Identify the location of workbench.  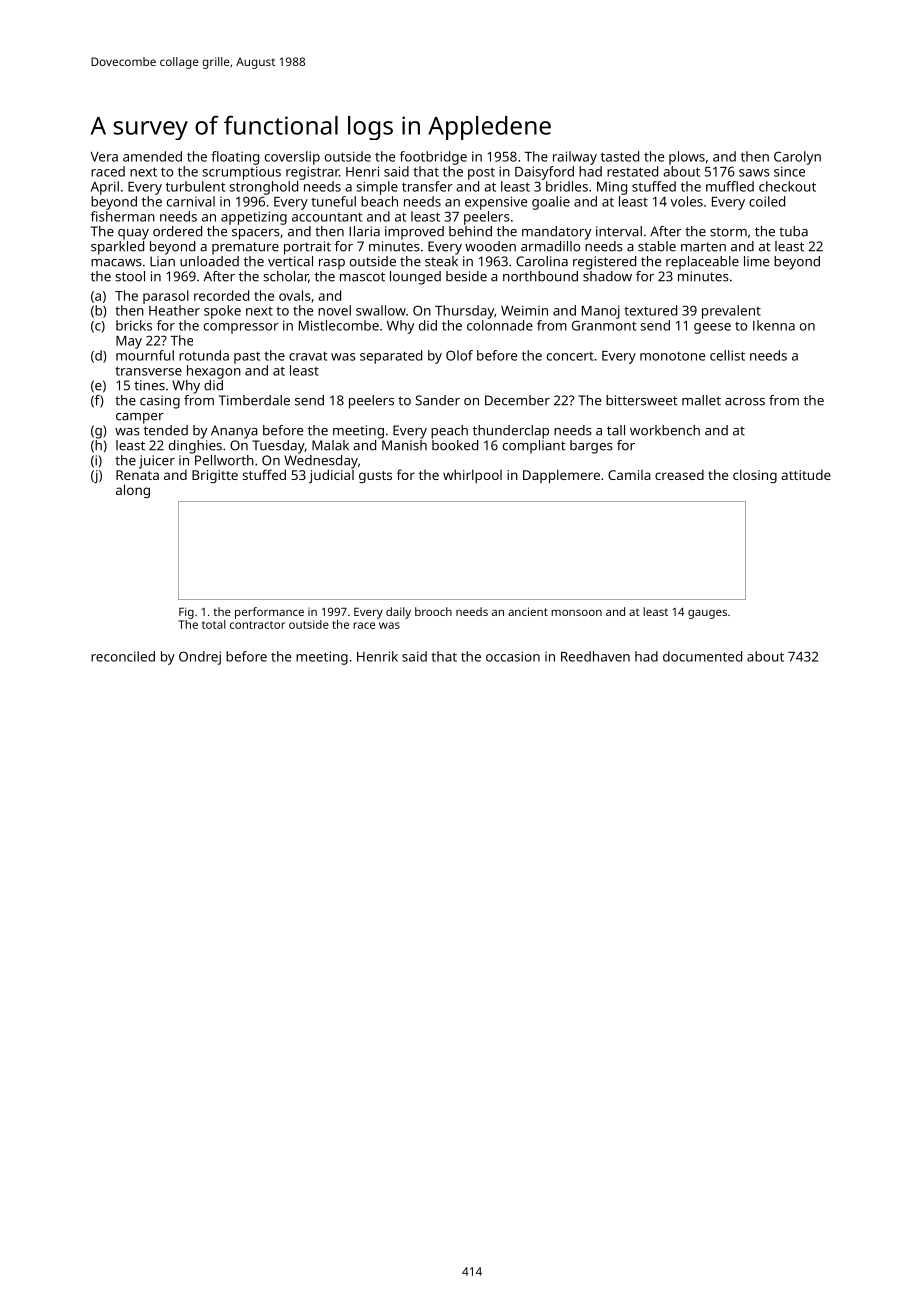
(665, 430).
